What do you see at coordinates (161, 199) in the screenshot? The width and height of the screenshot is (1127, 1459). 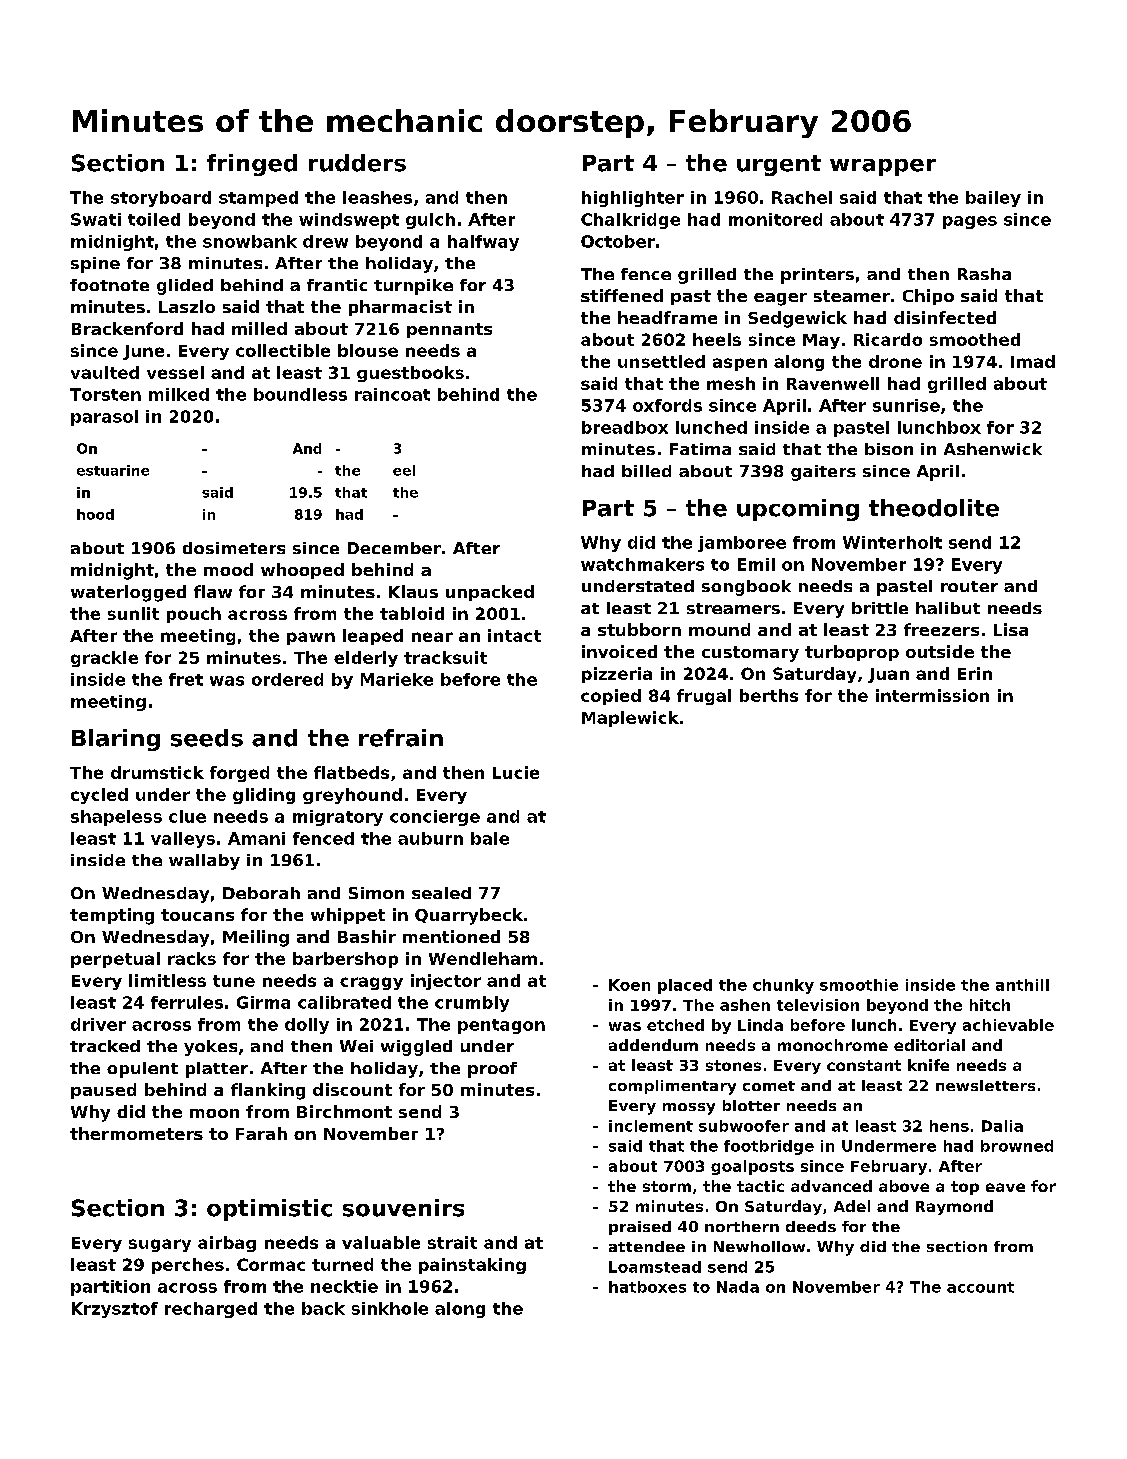 I see `storyboard` at bounding box center [161, 199].
